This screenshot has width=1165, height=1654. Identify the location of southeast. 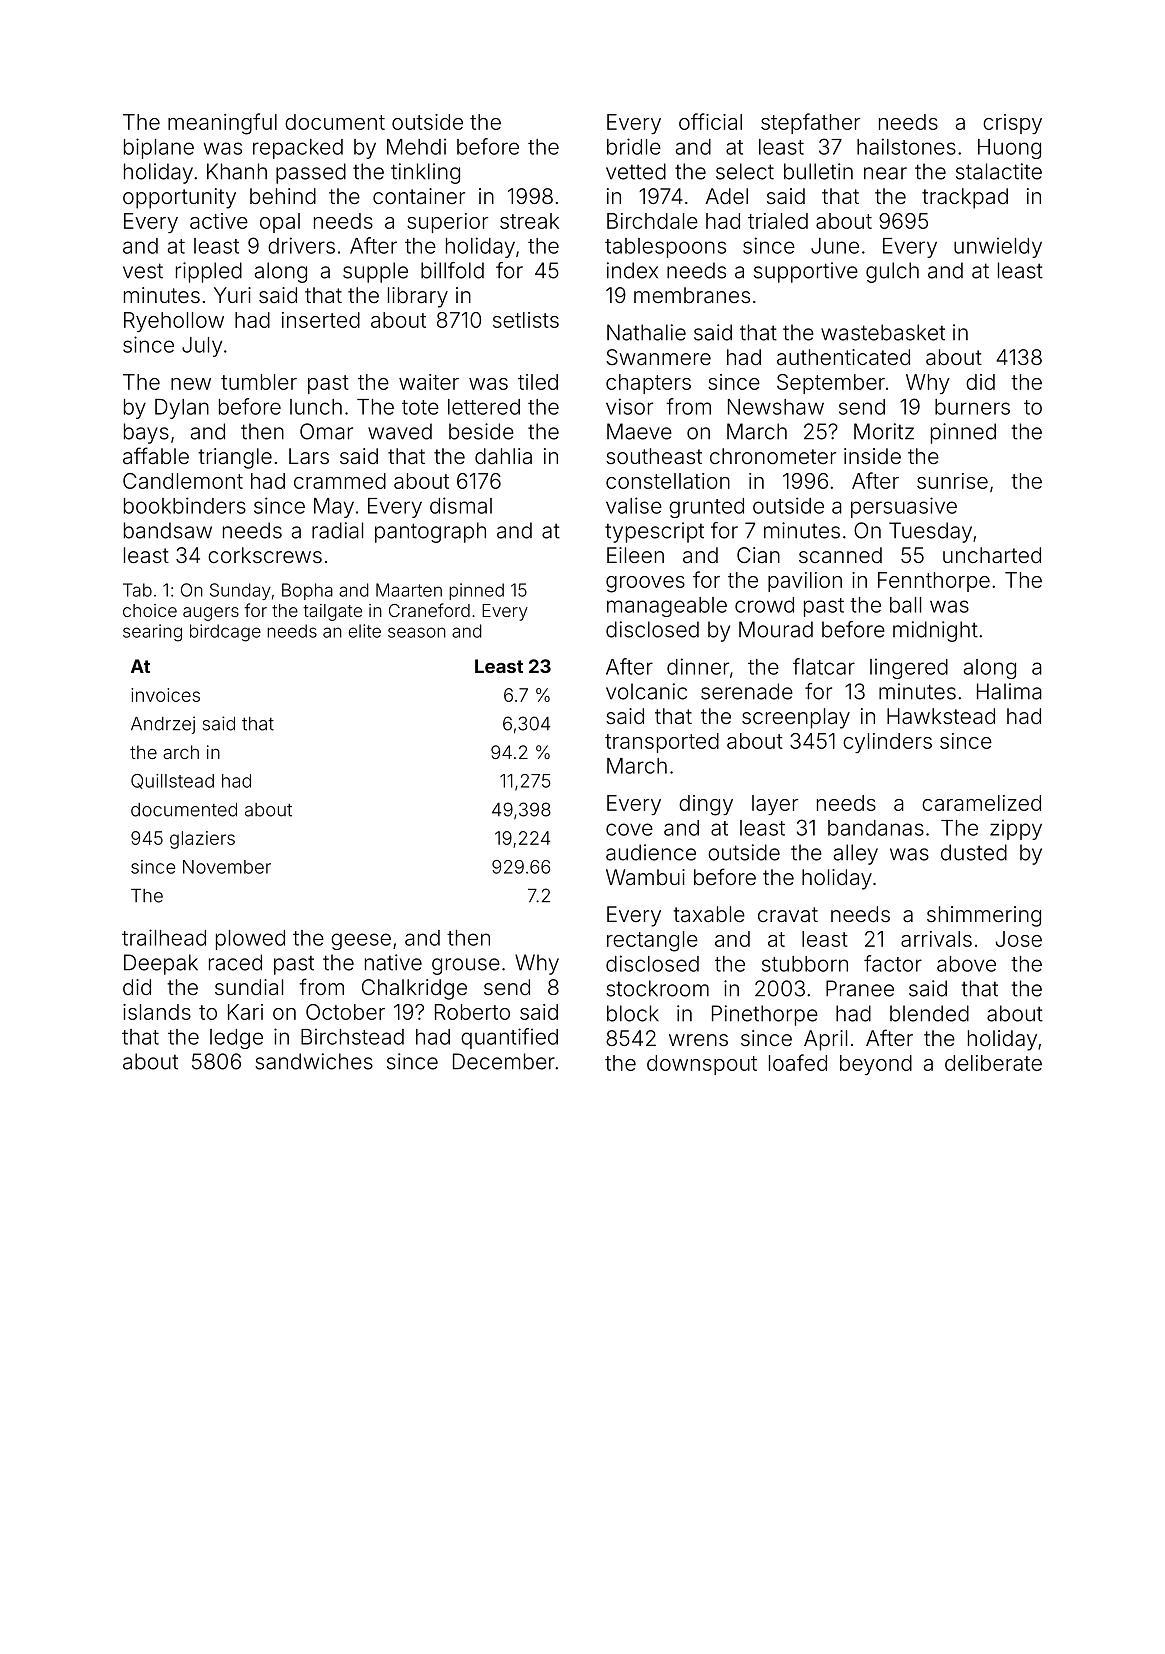
(654, 456).
